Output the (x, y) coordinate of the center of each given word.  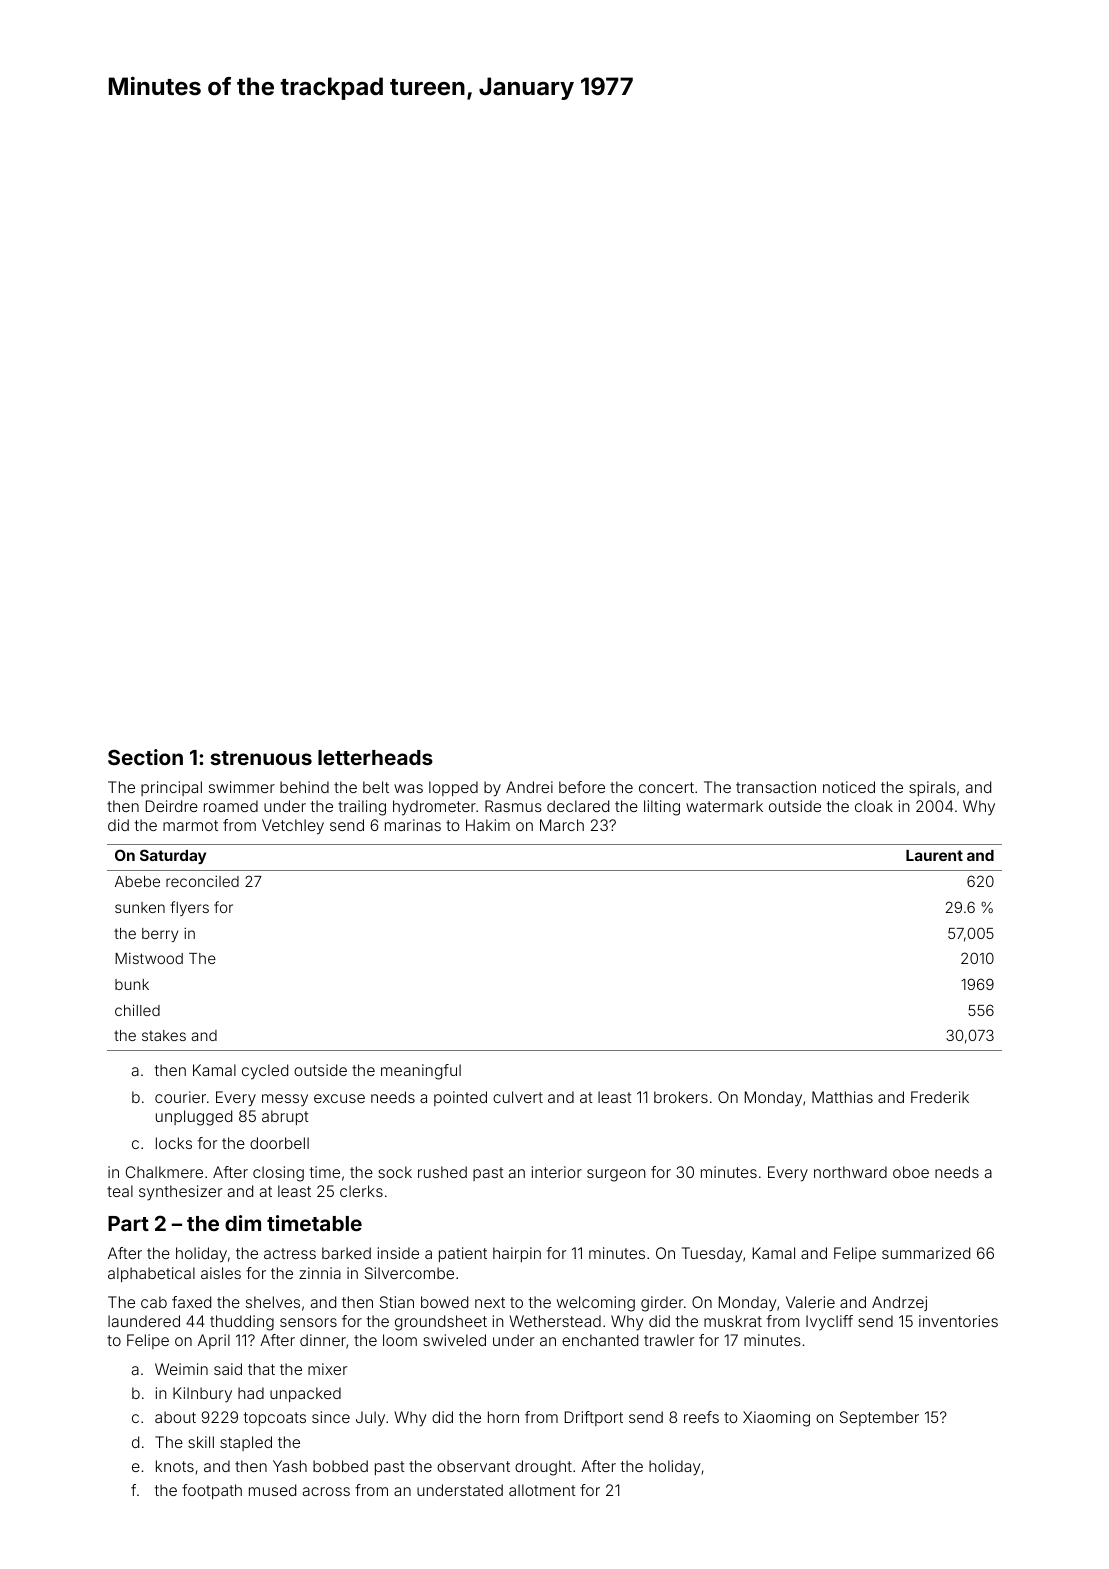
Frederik (940, 1097)
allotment (542, 1490)
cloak (874, 806)
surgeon (616, 1175)
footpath (212, 1491)
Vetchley (293, 827)
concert (666, 787)
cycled (265, 1072)
